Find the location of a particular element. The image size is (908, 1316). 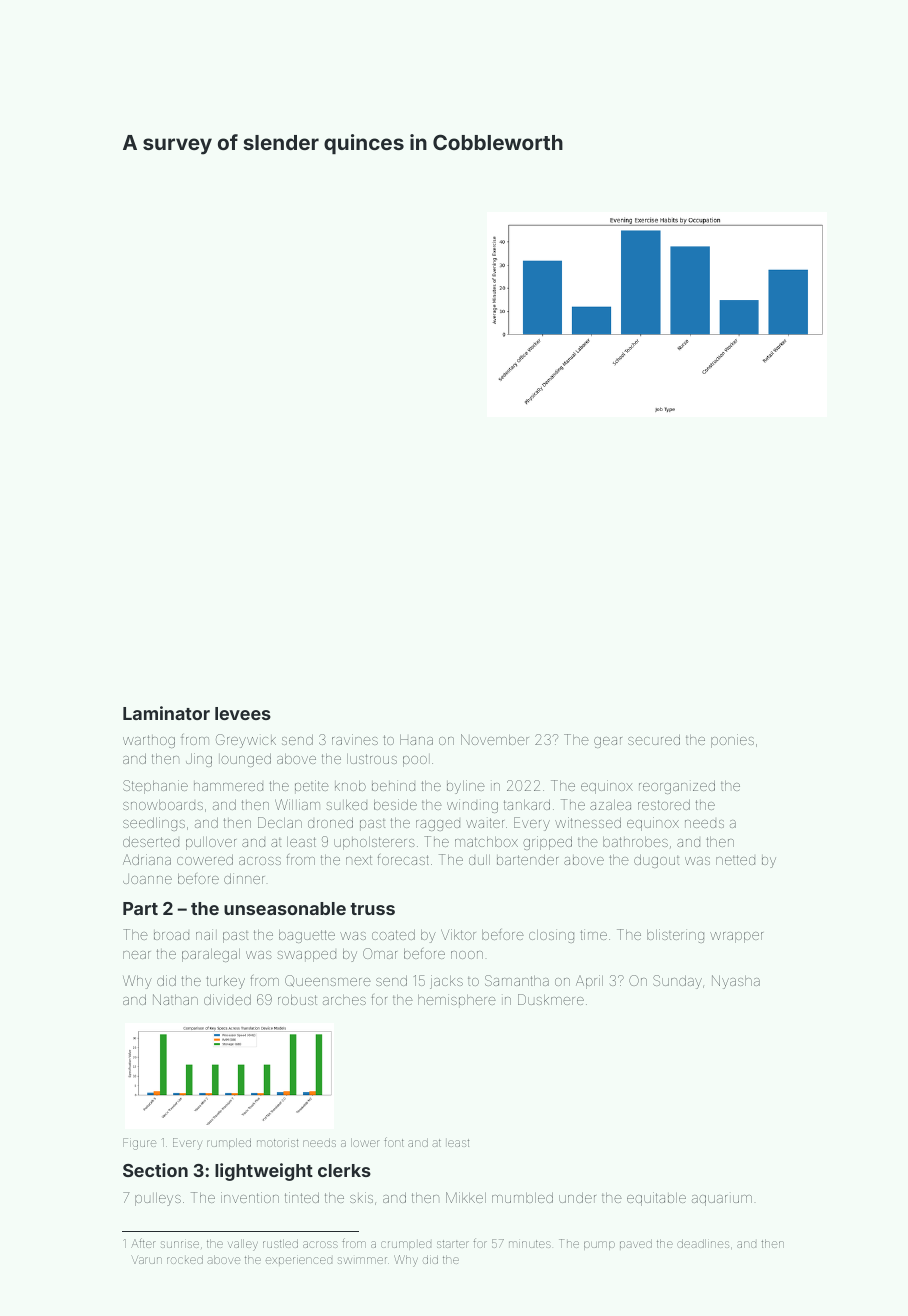

levees is located at coordinates (243, 713).
